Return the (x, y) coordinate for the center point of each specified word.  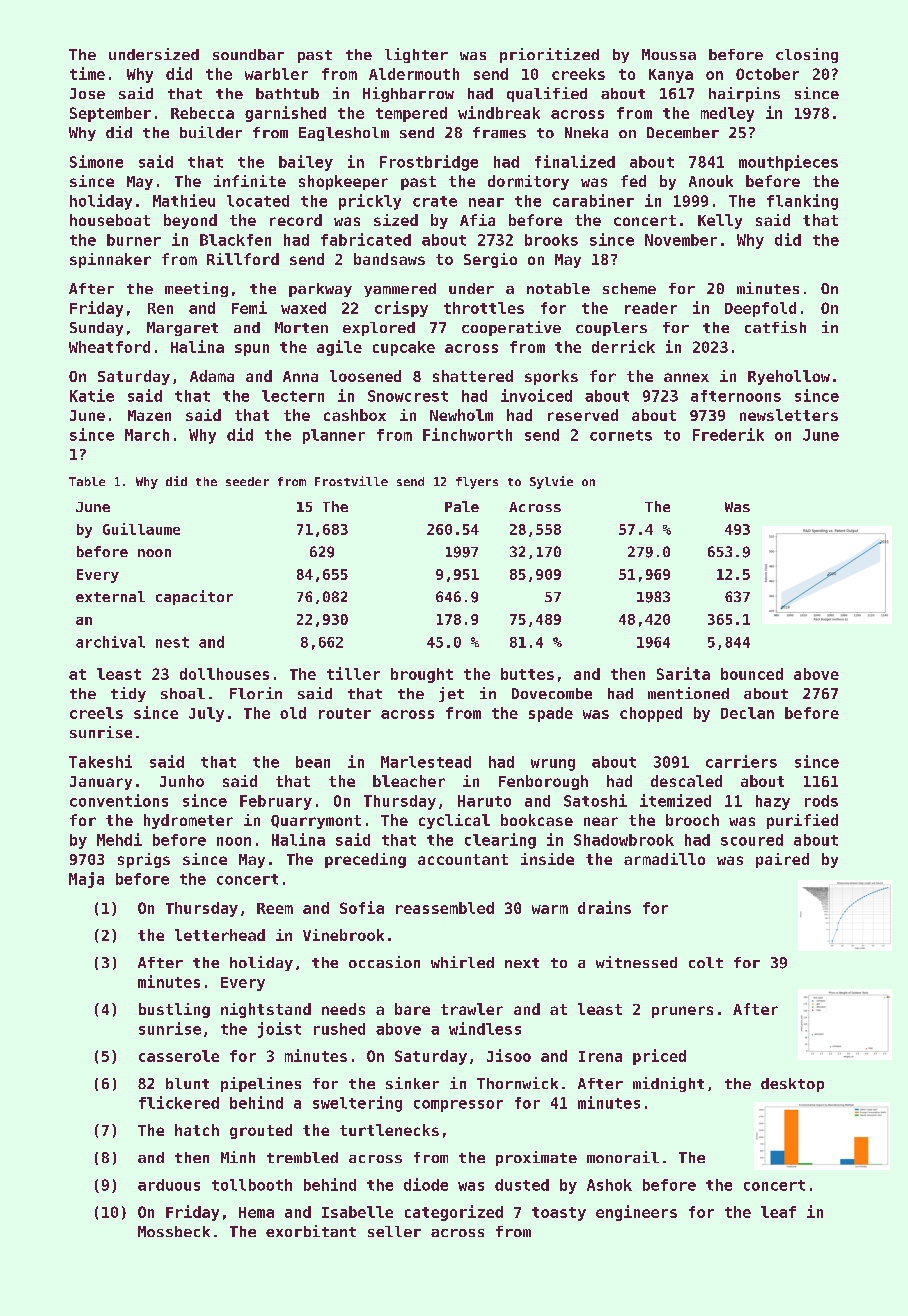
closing (807, 55)
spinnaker (110, 260)
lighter (416, 55)
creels (96, 713)
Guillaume (141, 529)
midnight (668, 1084)
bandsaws (389, 259)
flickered (179, 1102)
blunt (187, 1083)
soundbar (248, 54)
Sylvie (551, 482)
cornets (621, 435)
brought (422, 675)
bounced (752, 674)
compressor (458, 1106)
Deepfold (760, 309)
